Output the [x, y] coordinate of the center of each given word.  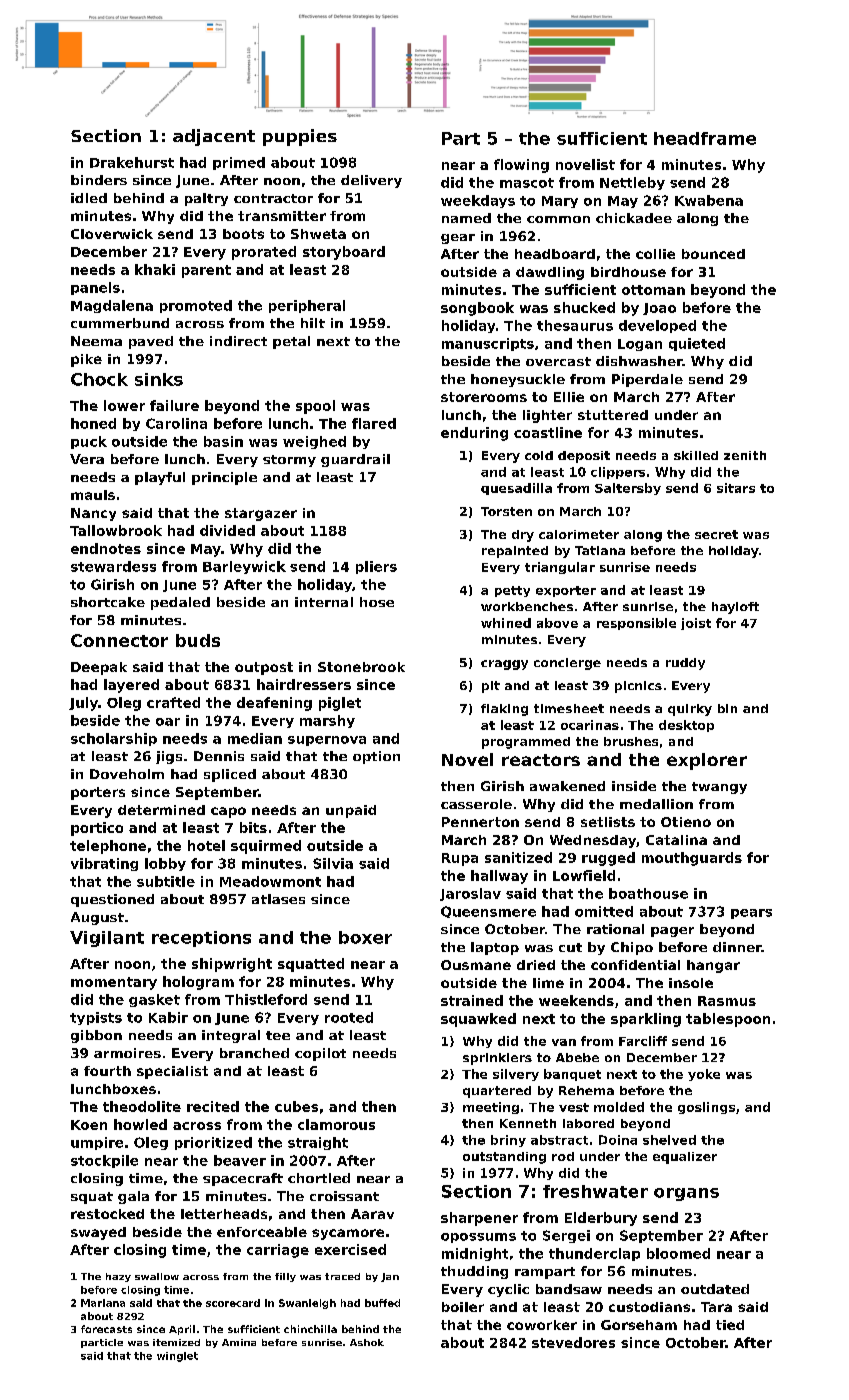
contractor [273, 198]
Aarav [372, 1214]
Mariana [103, 1303]
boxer [365, 937]
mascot [527, 183]
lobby [165, 864]
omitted [604, 911]
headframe [705, 138]
